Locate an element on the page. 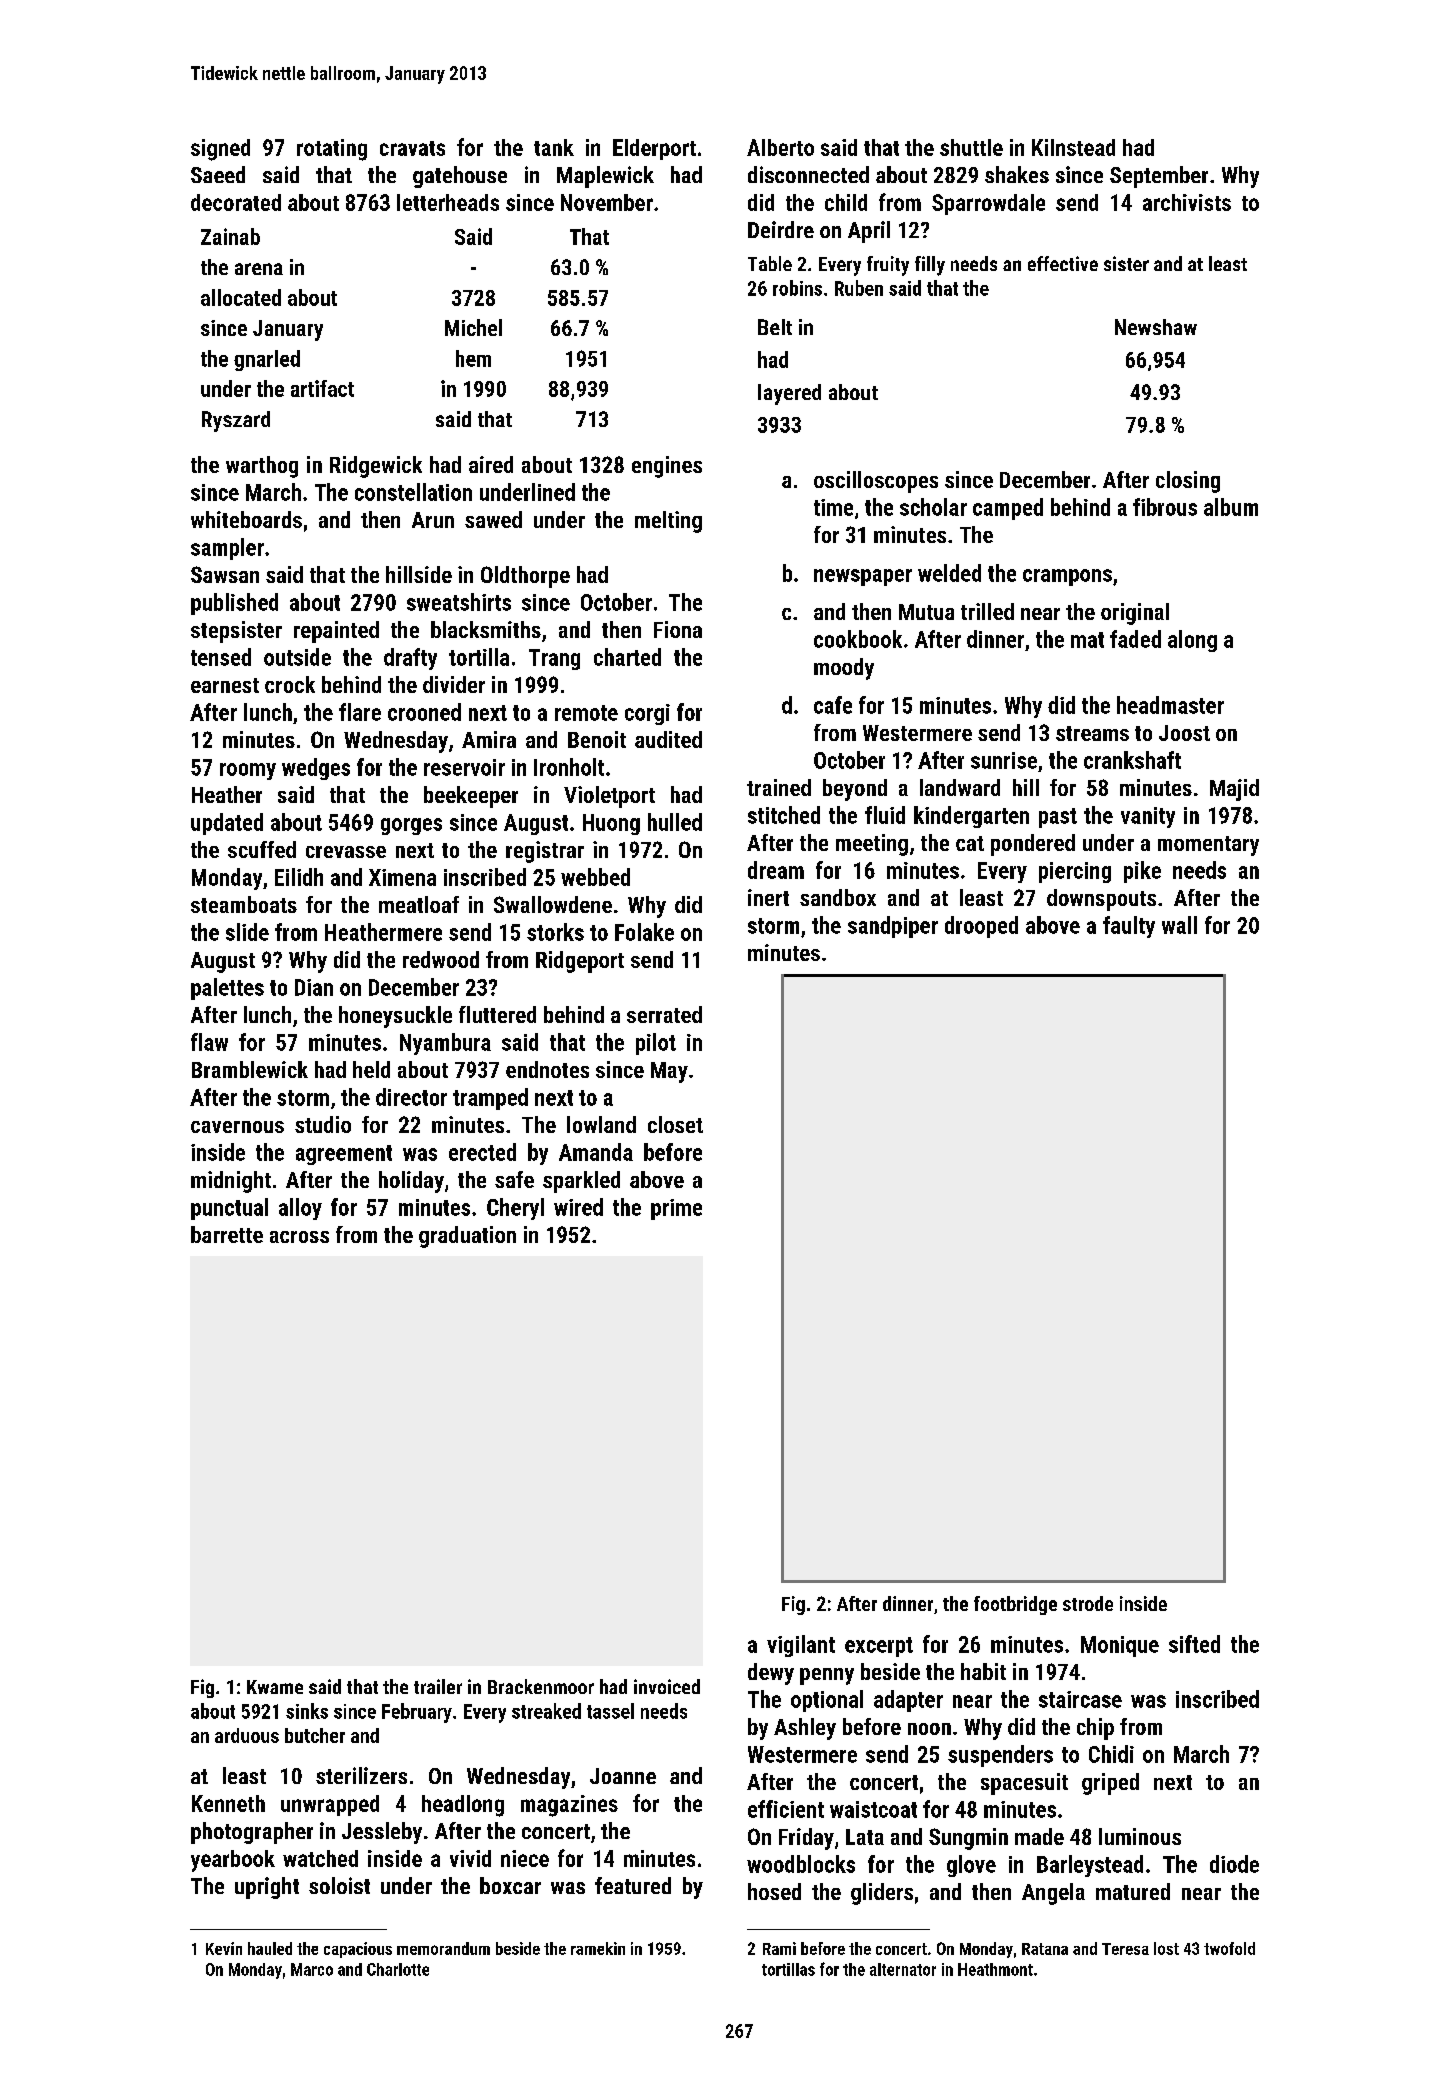 The image size is (1450, 2100). steamboats is located at coordinates (244, 904).
